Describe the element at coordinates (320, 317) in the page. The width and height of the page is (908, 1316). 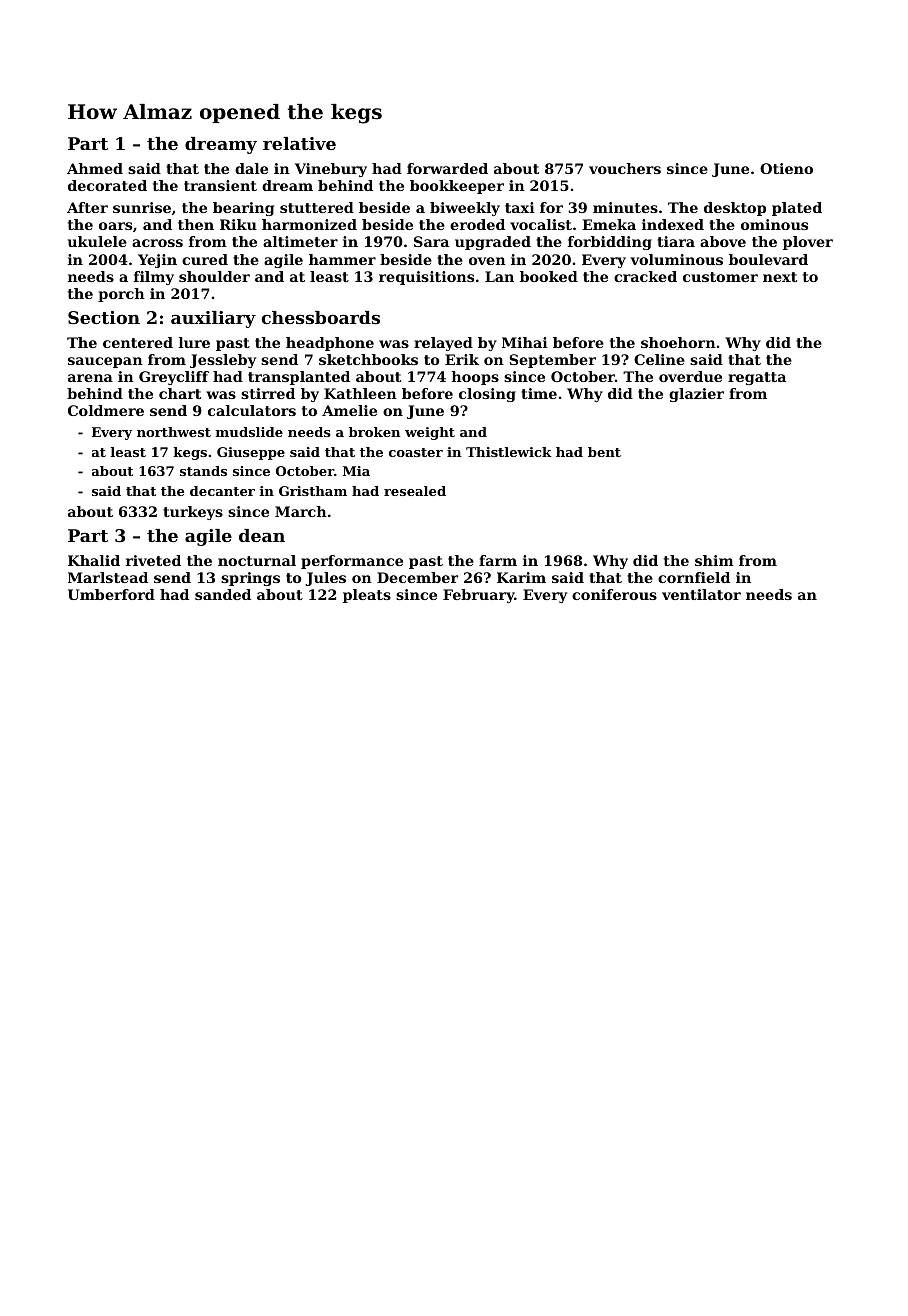
I see `chessboards` at that location.
